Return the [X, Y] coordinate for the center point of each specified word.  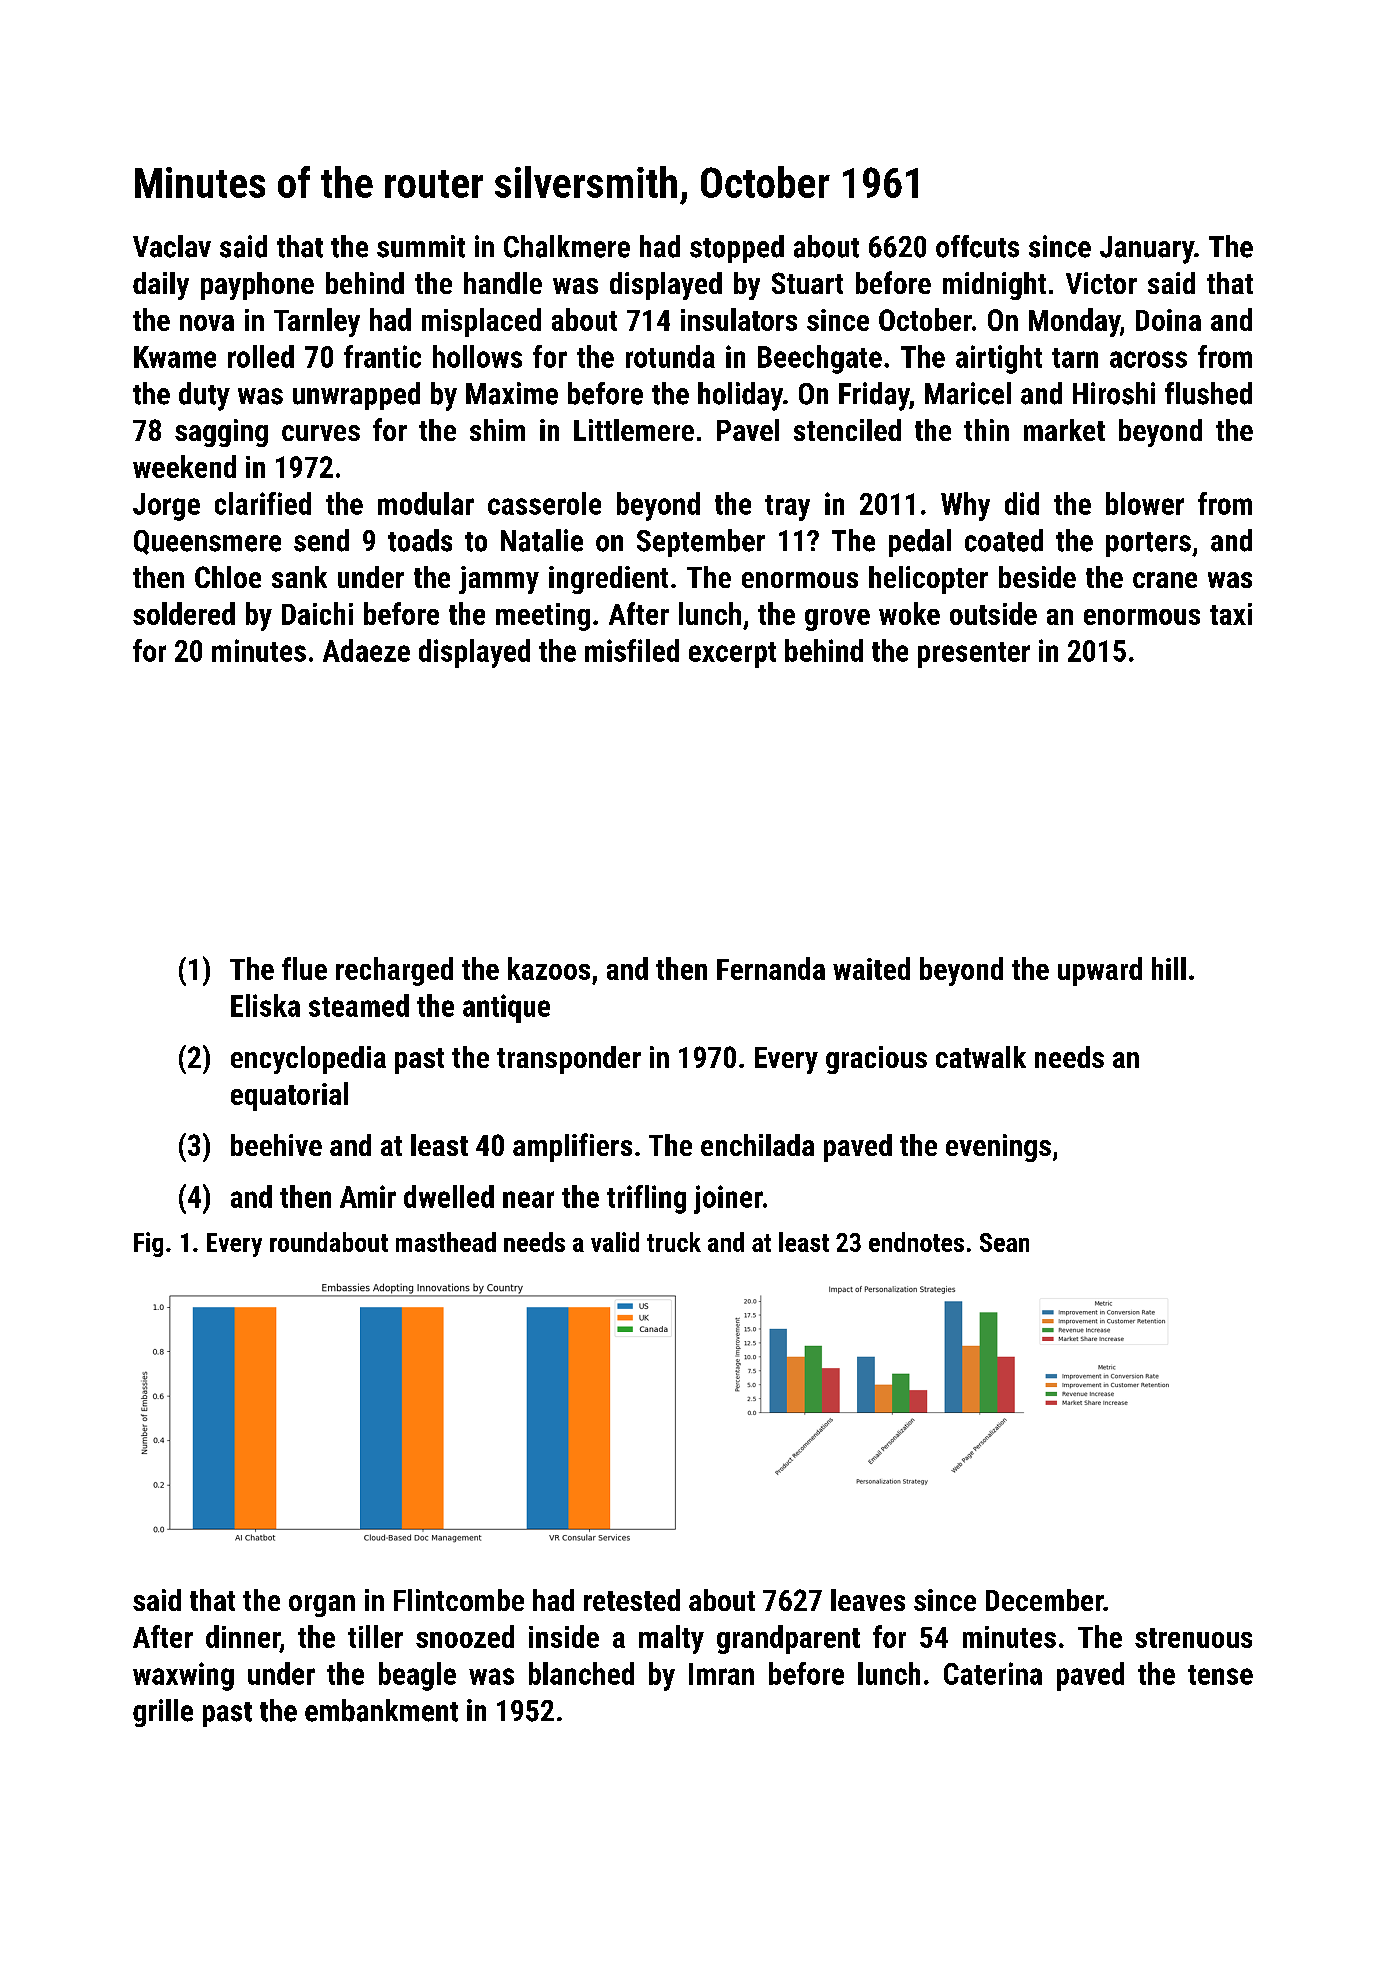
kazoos [549, 968]
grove [837, 620]
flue [304, 968]
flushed [1208, 393]
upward [1100, 971]
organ [322, 1606]
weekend [184, 466]
